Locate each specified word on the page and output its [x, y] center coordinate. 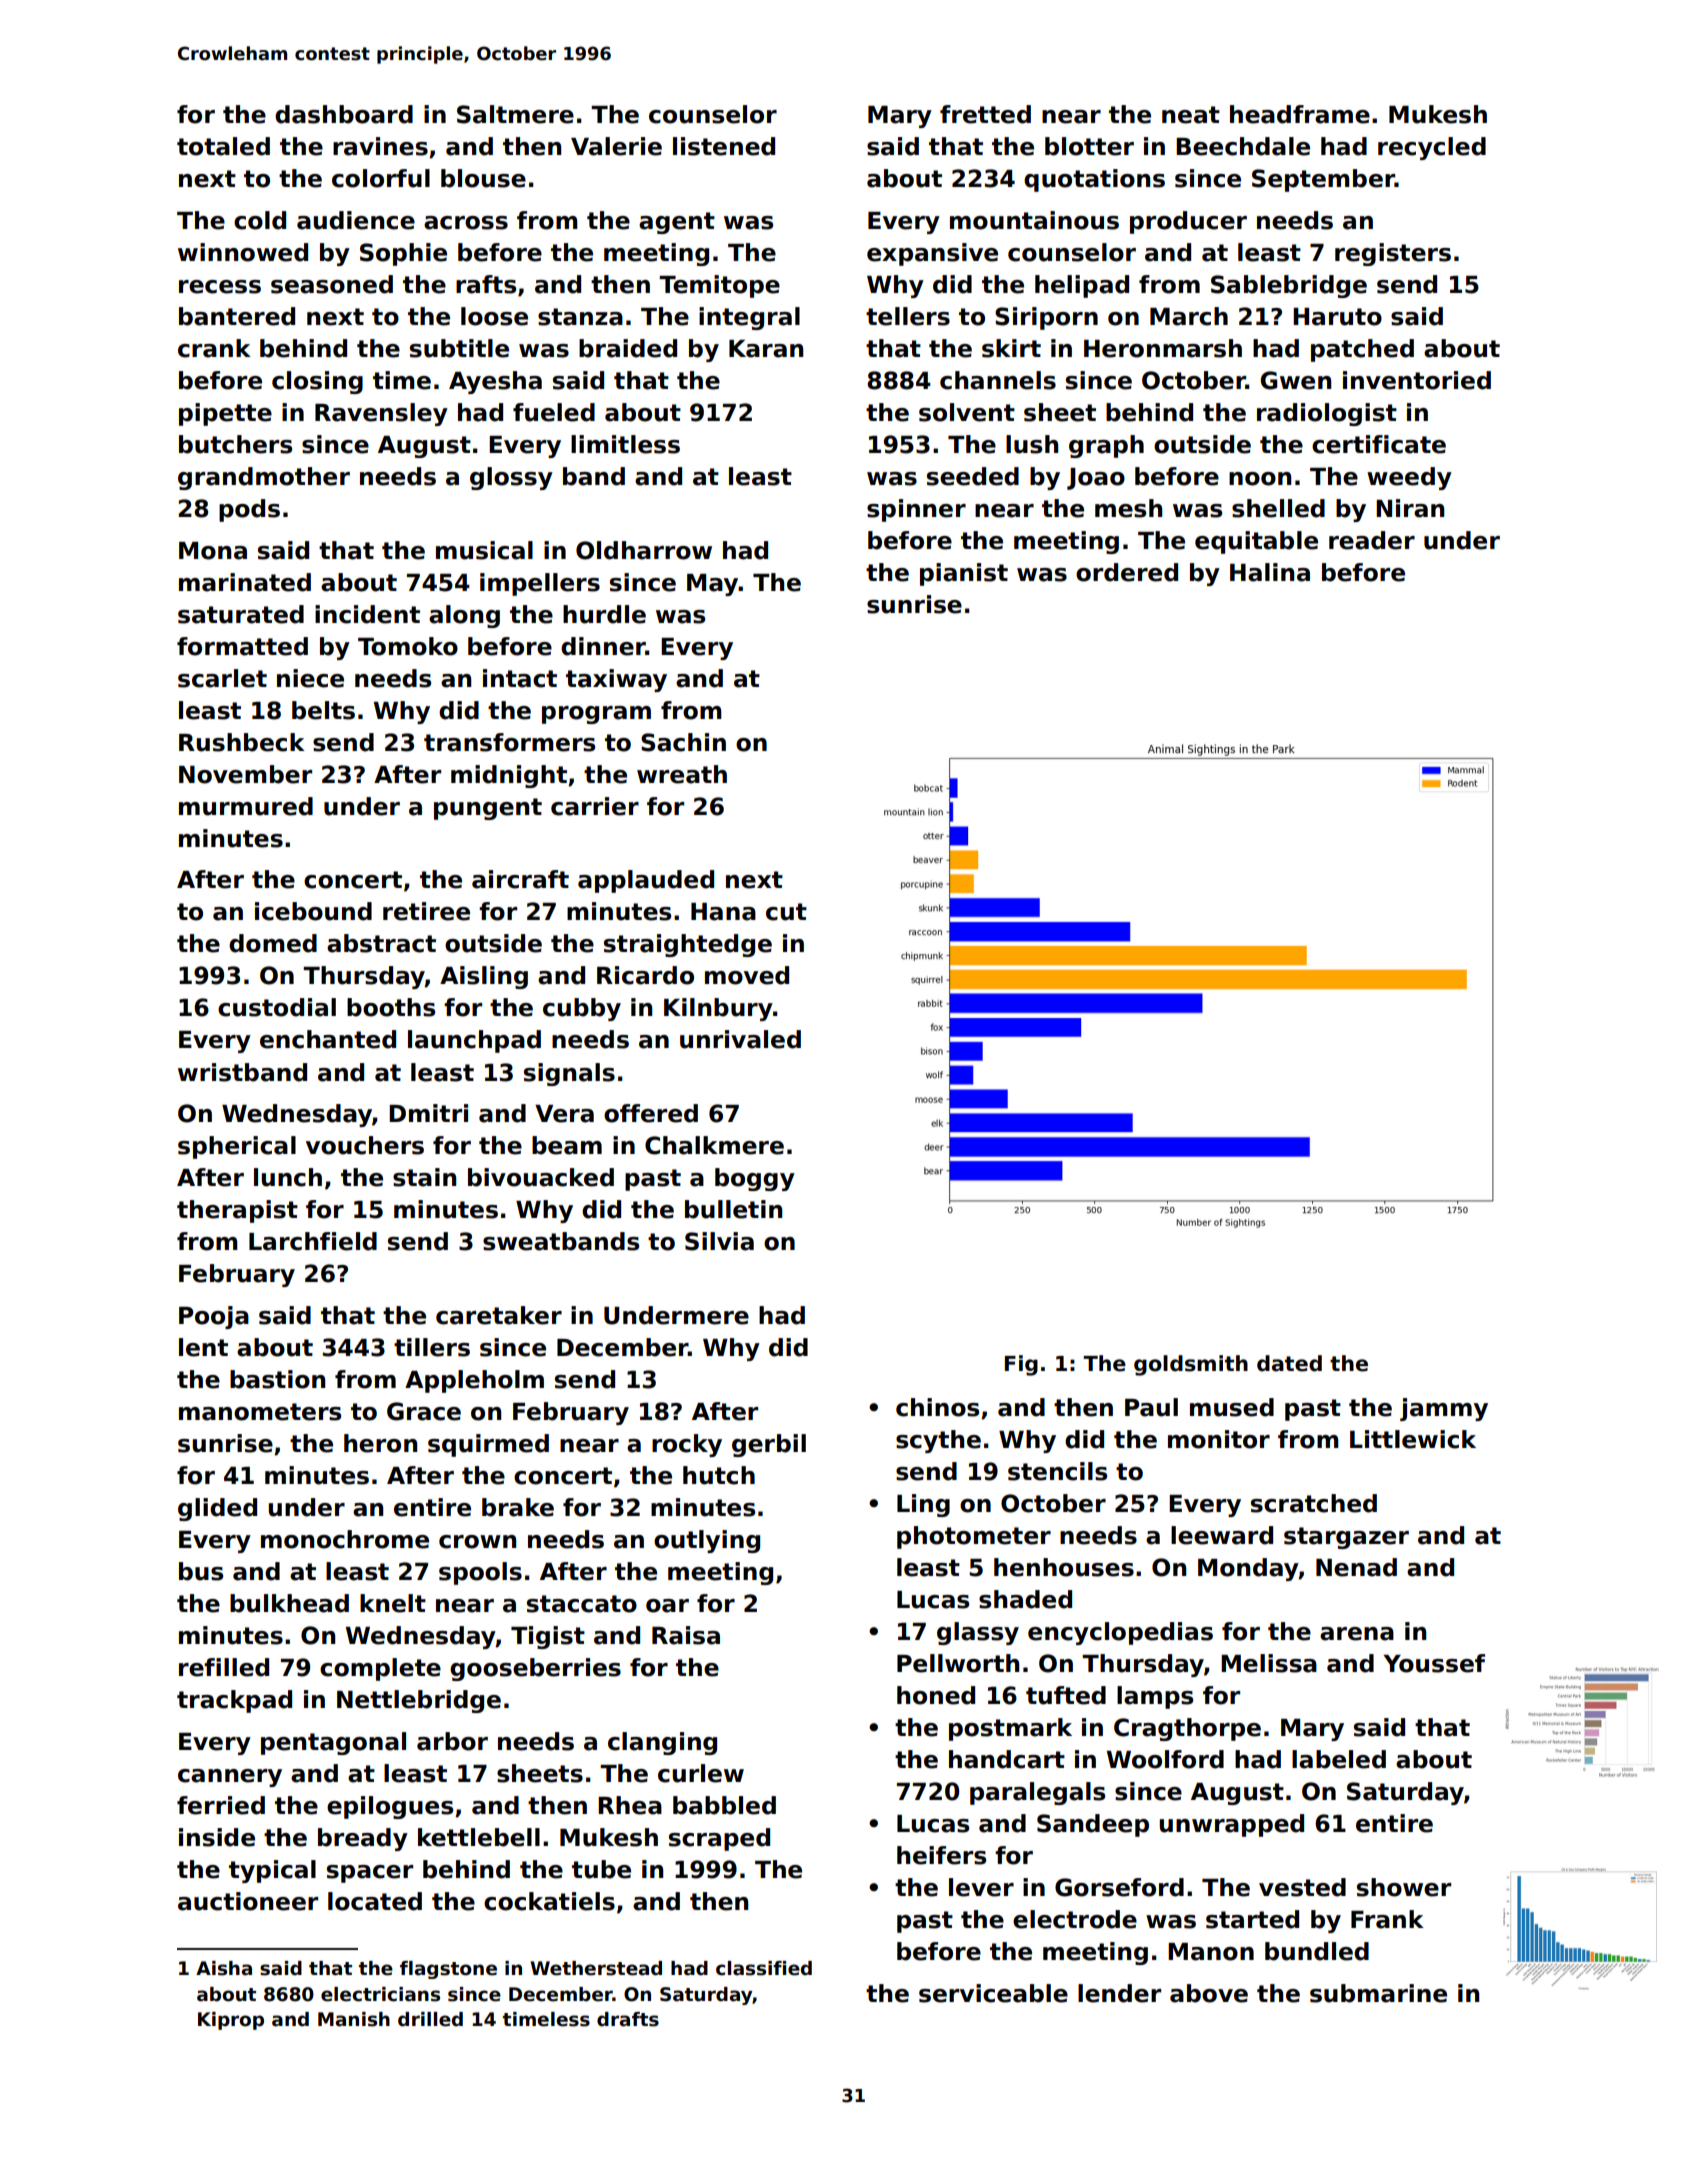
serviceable [993, 1993]
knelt [393, 1603]
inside [217, 1837]
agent [677, 223]
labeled [1339, 1759]
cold [260, 220]
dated [1289, 1363]
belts [323, 710]
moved [747, 975]
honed [936, 1695]
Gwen [1296, 380]
